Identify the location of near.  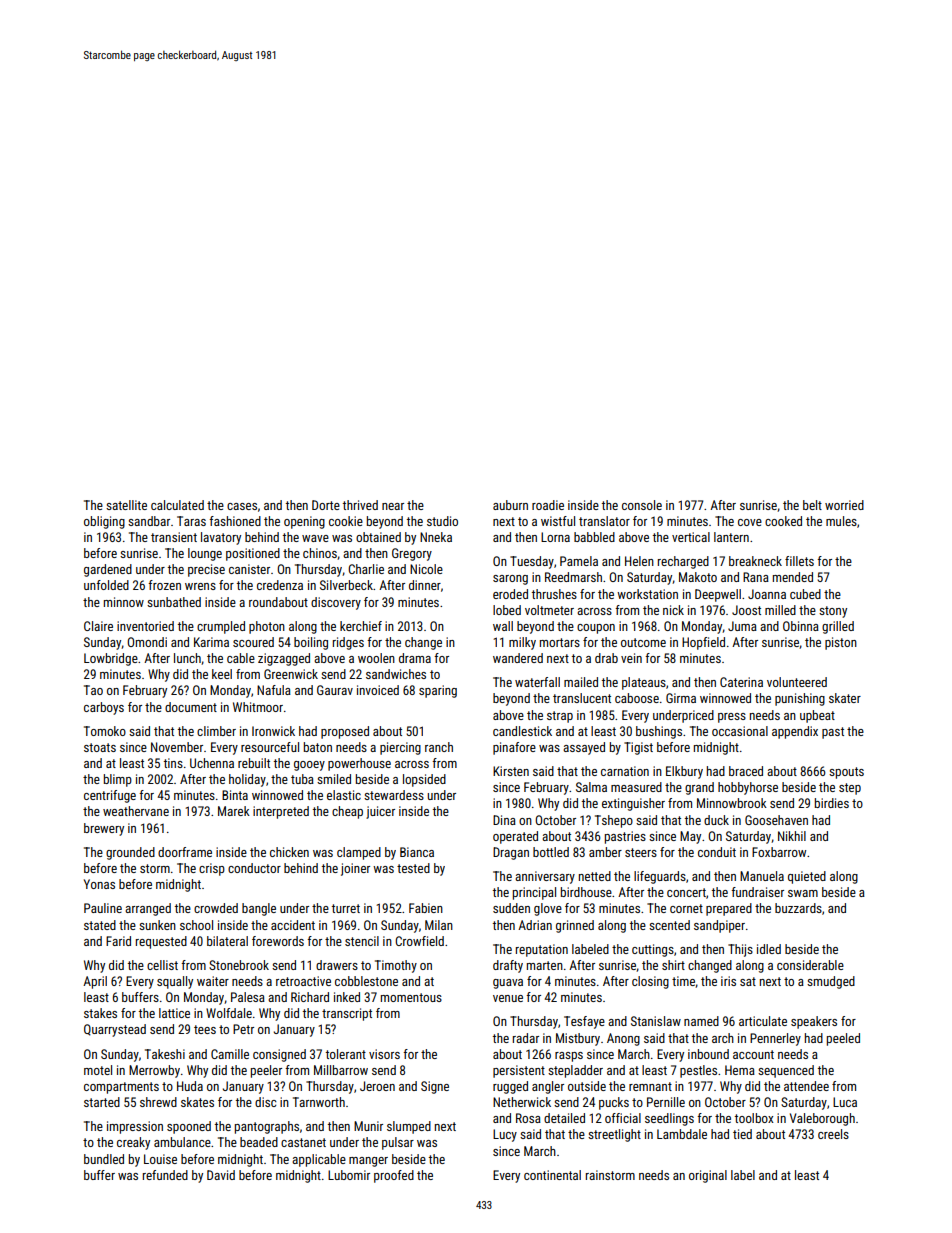
(393, 506).
